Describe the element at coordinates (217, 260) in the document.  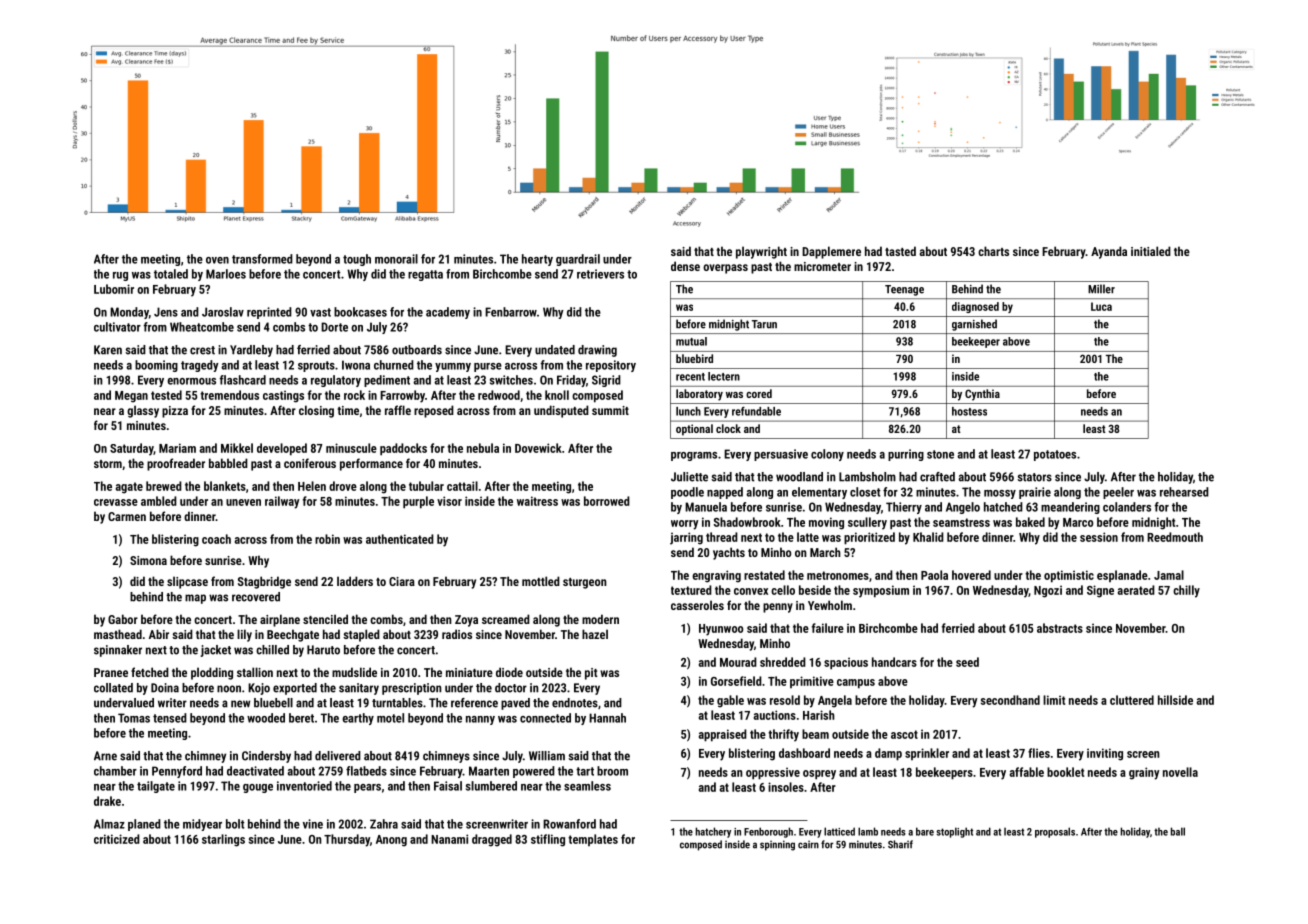
I see `oven` at that location.
